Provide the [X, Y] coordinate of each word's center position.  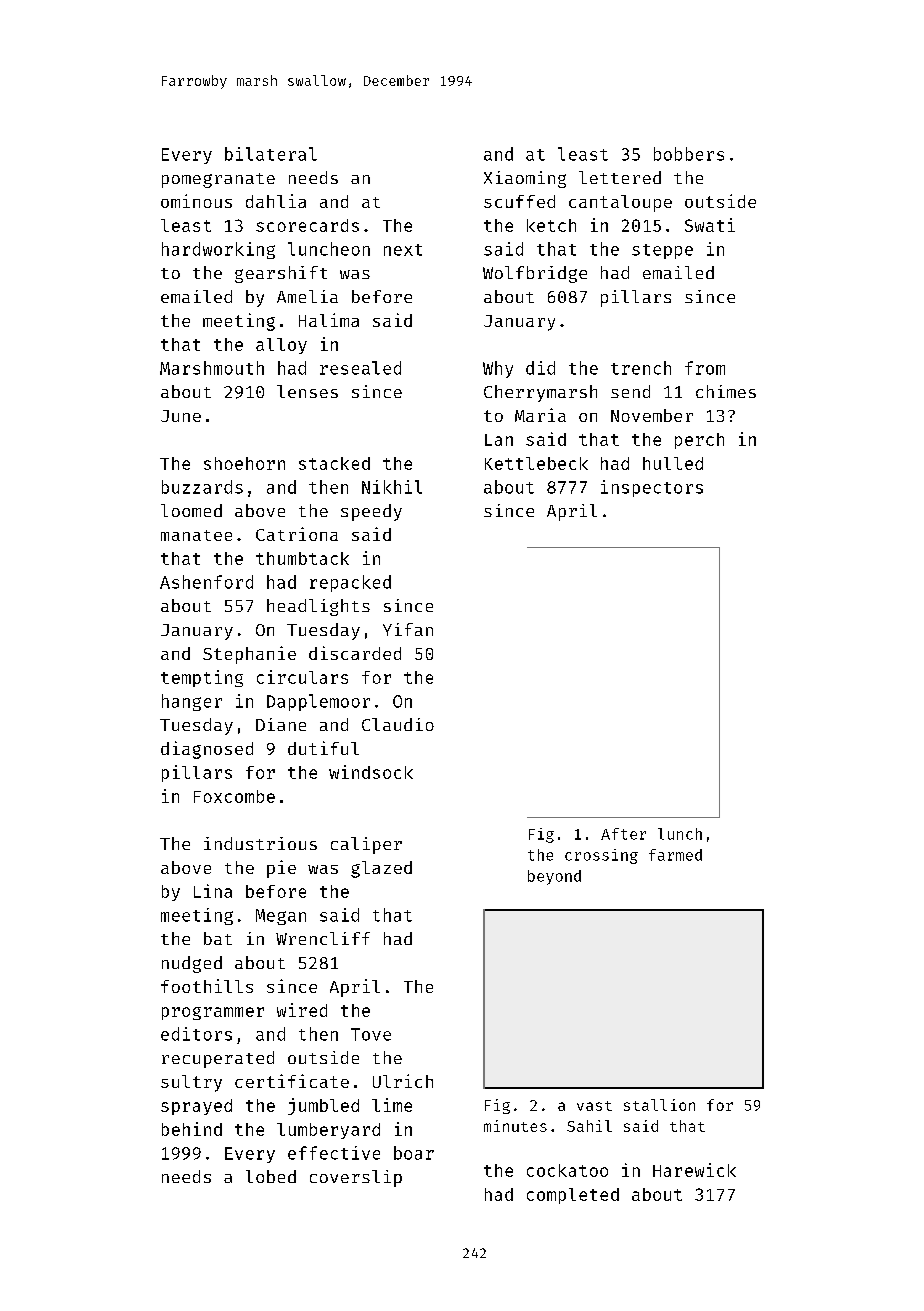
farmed [675, 855]
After [623, 834]
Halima [329, 320]
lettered [620, 177]
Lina [213, 891]
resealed [360, 368]
